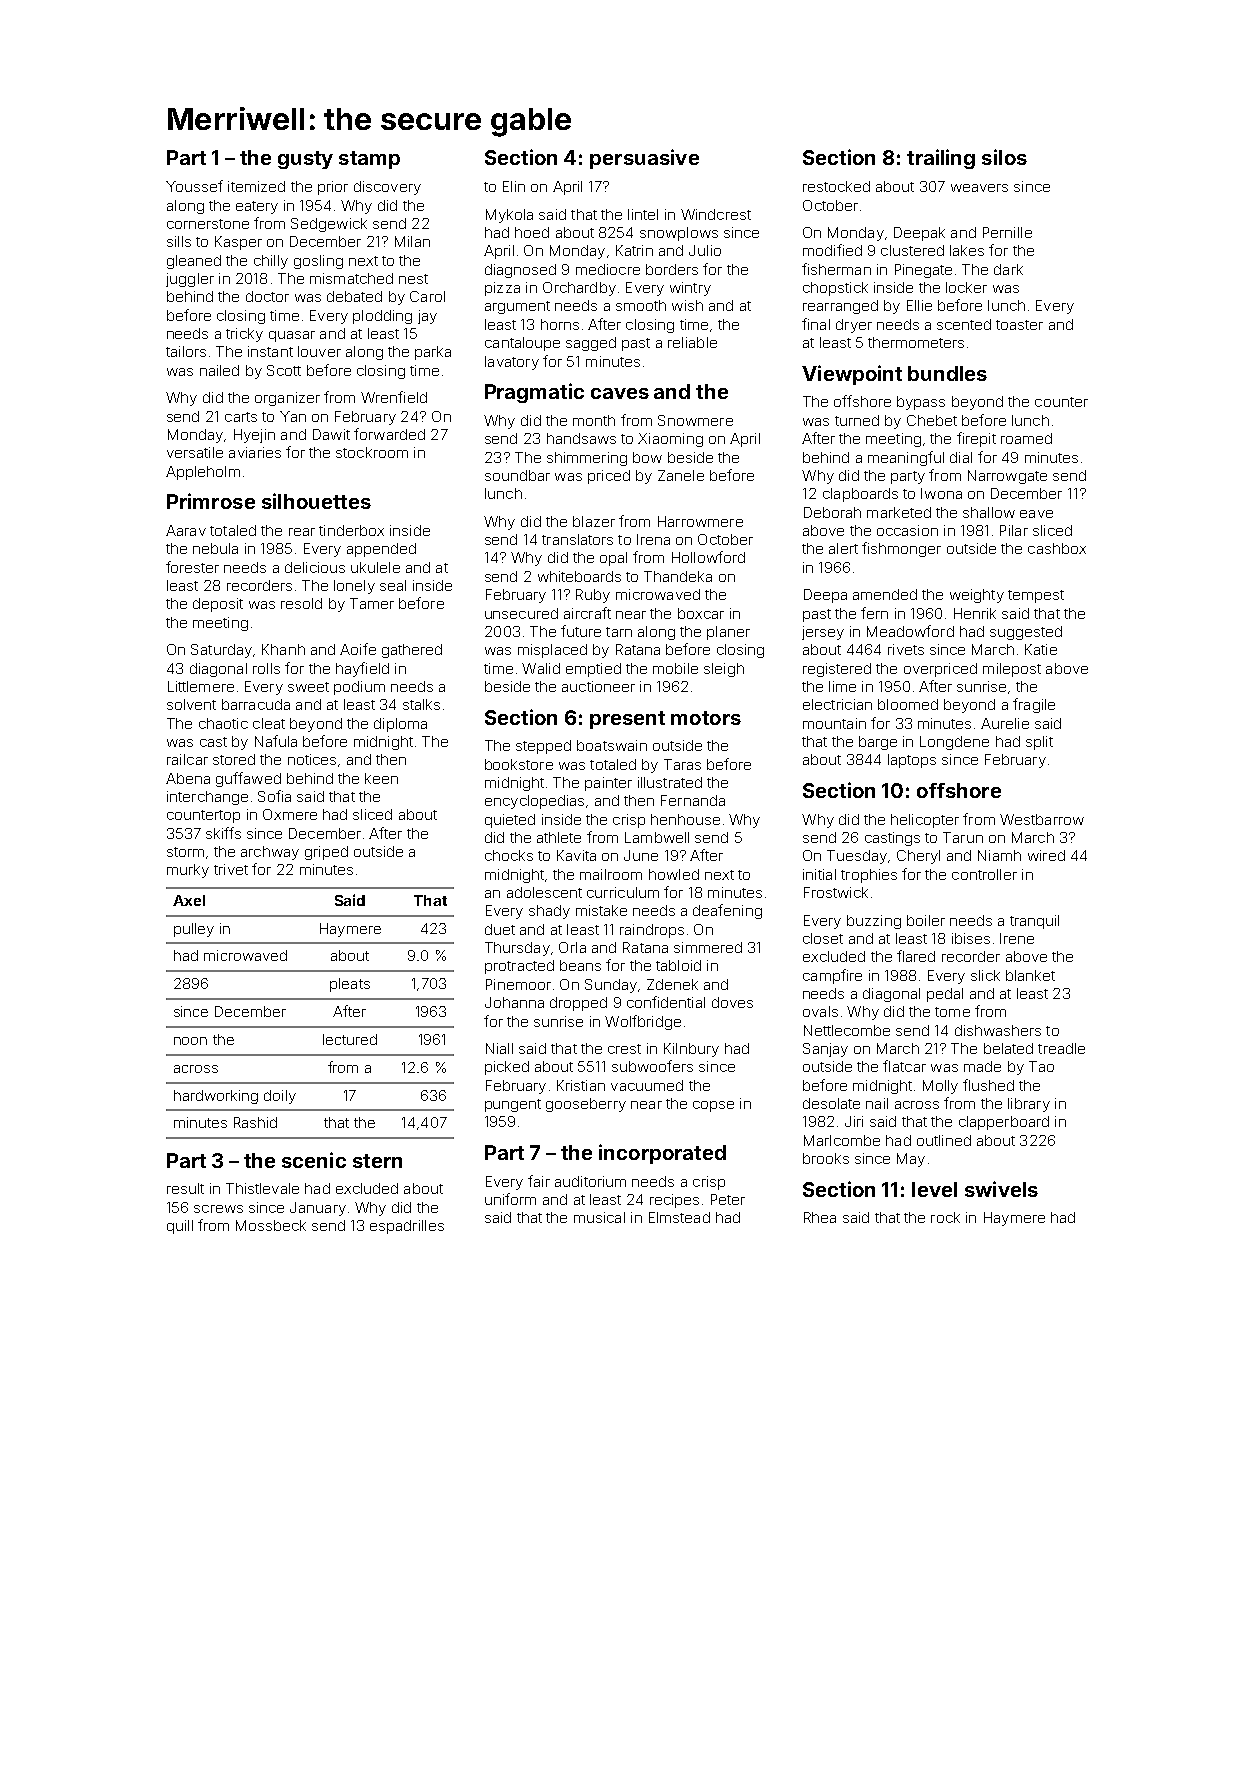 The width and height of the screenshot is (1256, 1776). I want to click on copse, so click(713, 1106).
